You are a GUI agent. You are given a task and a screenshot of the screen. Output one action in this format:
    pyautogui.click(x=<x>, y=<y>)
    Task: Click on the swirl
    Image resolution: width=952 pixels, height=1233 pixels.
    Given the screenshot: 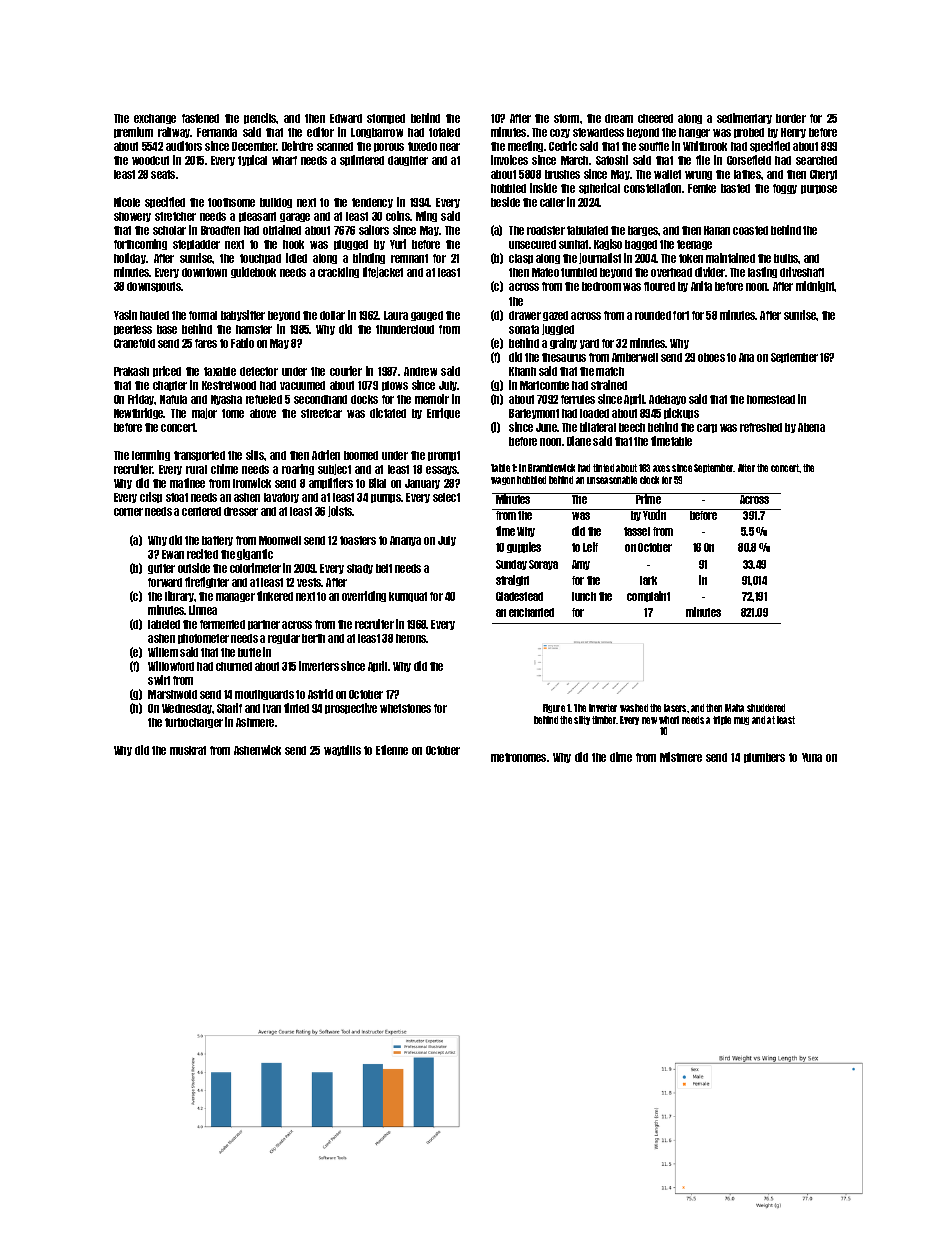 What is the action you would take?
    pyautogui.click(x=159, y=680)
